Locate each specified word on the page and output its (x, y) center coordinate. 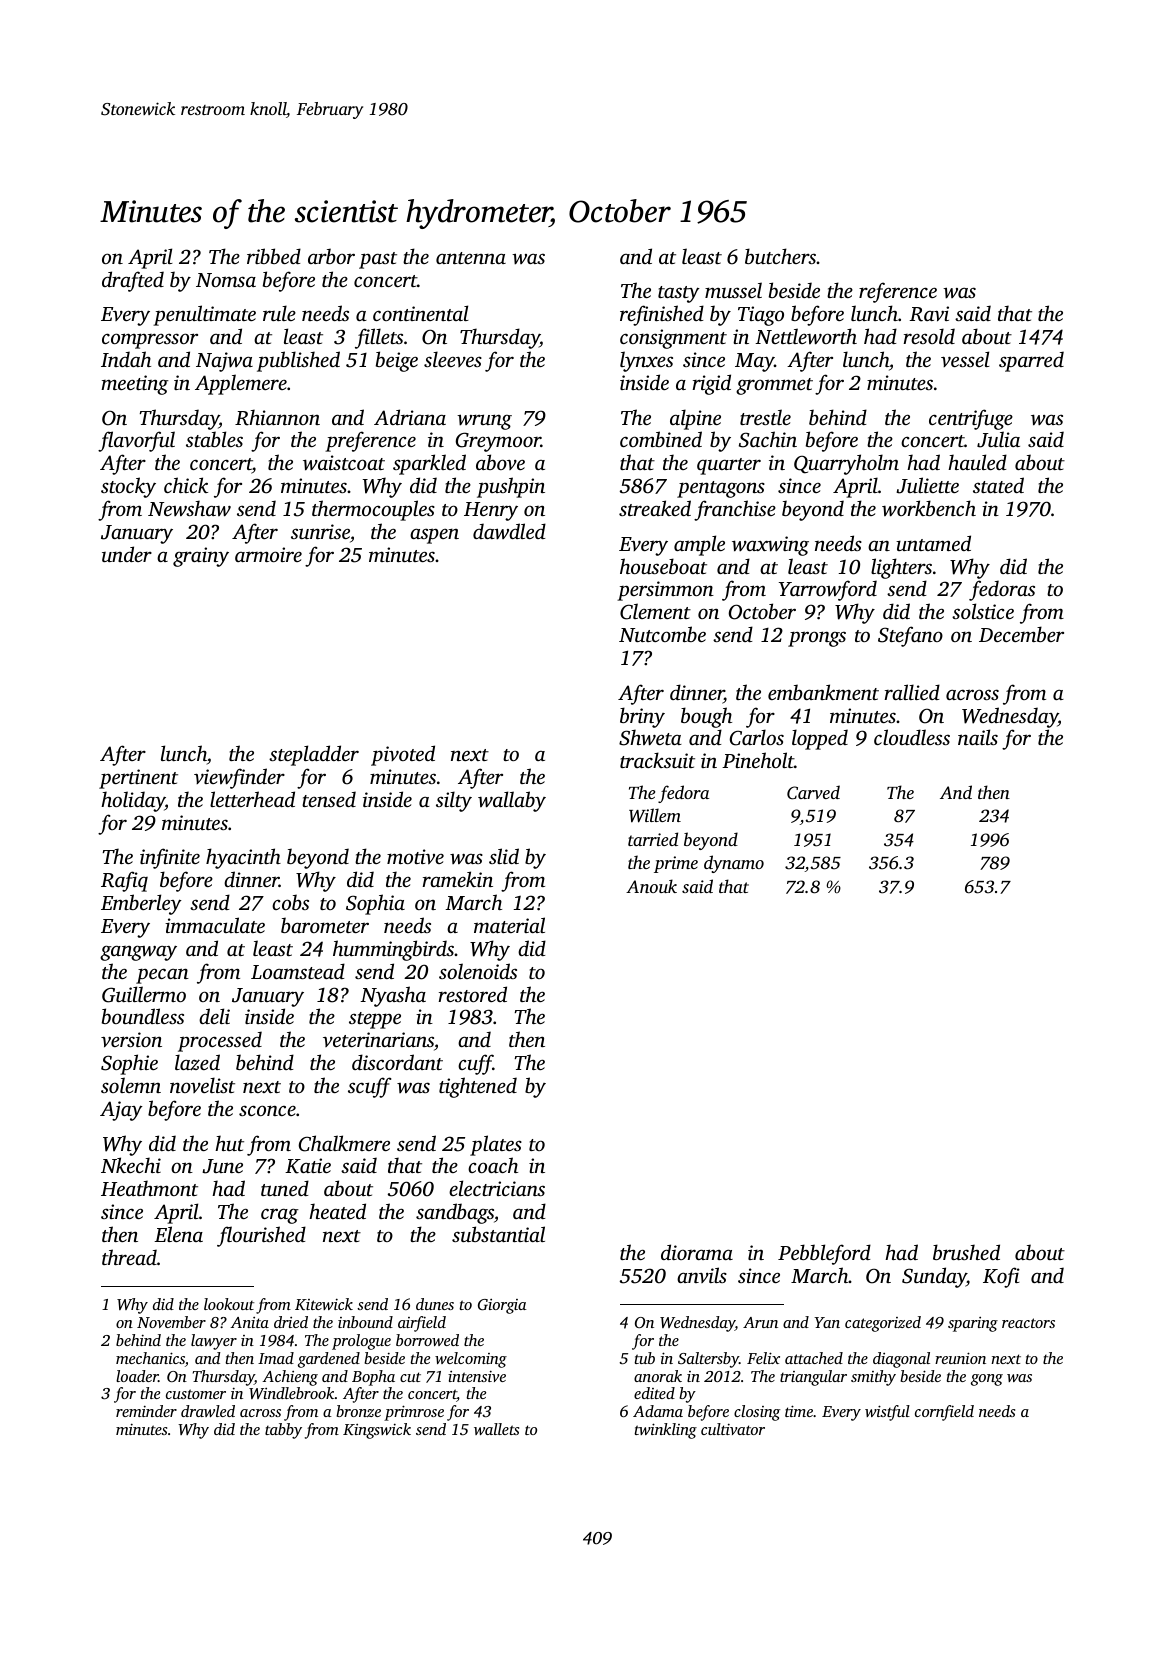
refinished (662, 315)
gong (987, 1380)
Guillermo (144, 994)
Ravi (929, 314)
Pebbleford (824, 1254)
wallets (496, 1429)
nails (978, 737)
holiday (133, 801)
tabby (283, 1431)
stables (214, 439)
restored (473, 994)
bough (706, 717)
